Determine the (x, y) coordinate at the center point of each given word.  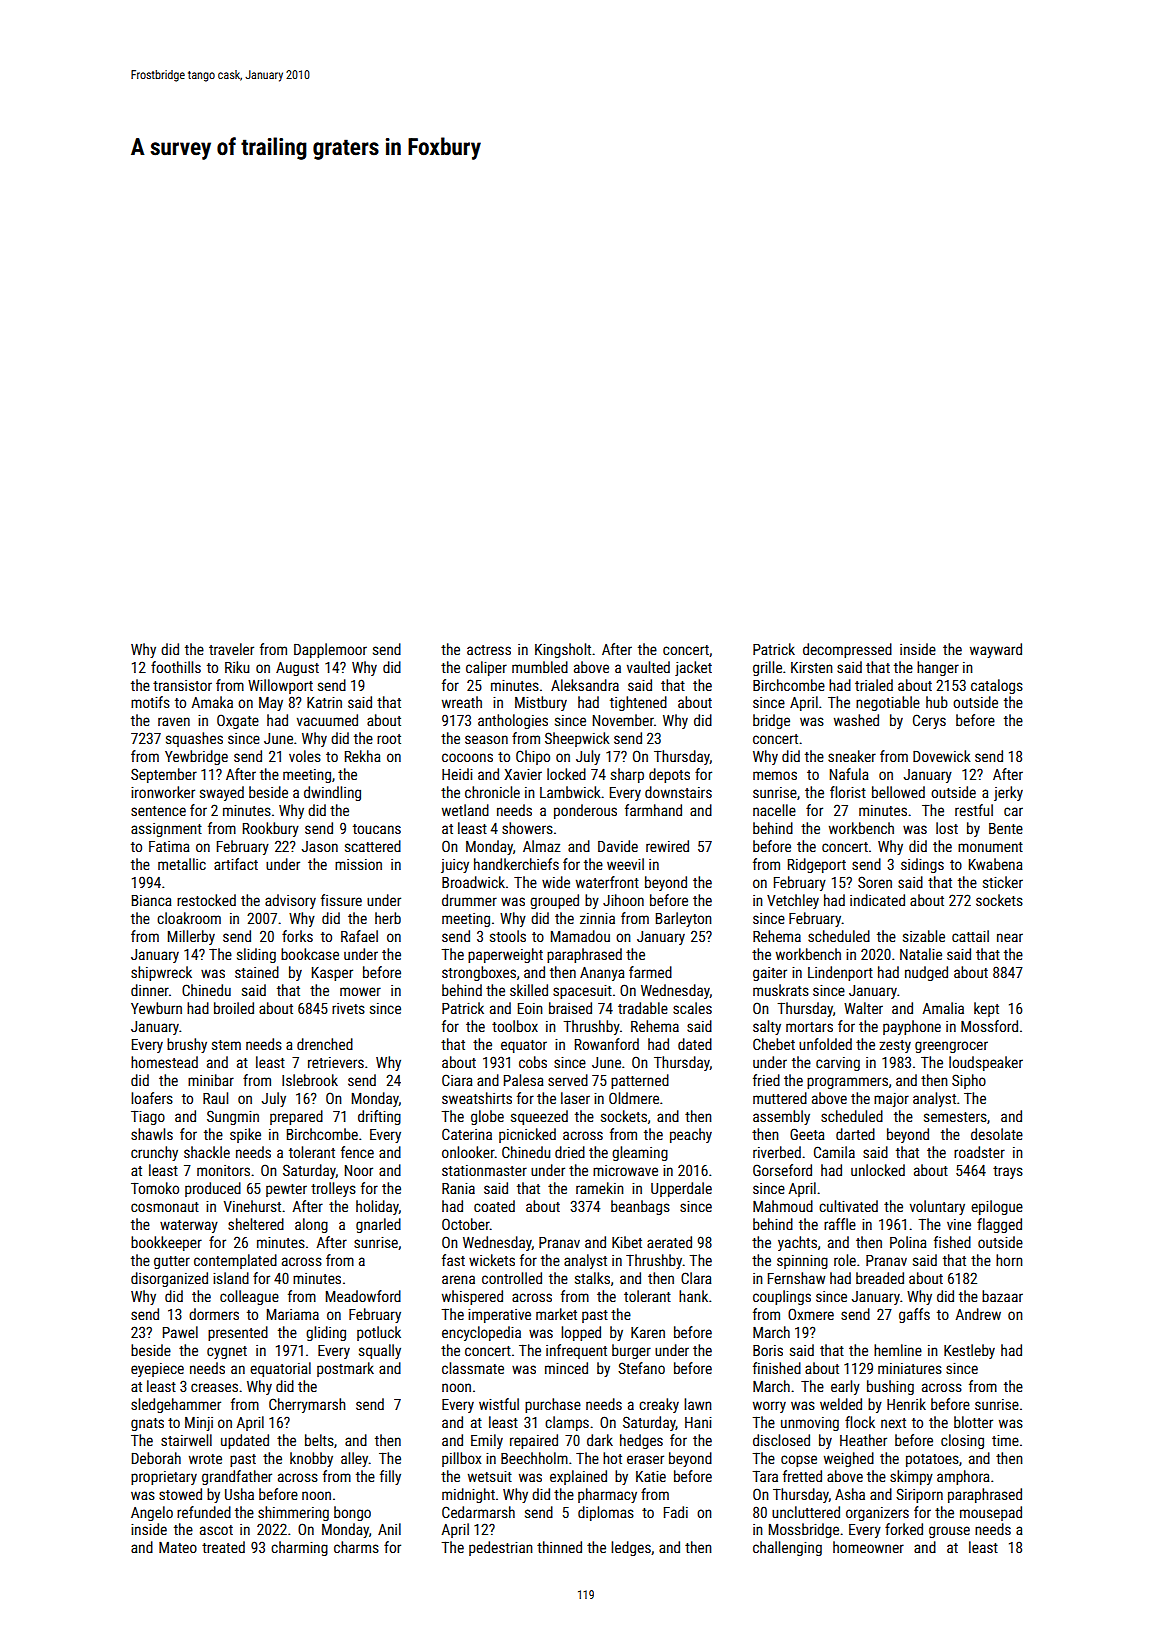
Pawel (180, 1332)
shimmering (293, 1513)
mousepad (991, 1513)
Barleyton (684, 919)
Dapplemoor (330, 650)
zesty (895, 1046)
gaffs (914, 1315)
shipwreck (161, 973)
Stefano (641, 1368)
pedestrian (501, 1548)
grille (767, 668)
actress (489, 650)
